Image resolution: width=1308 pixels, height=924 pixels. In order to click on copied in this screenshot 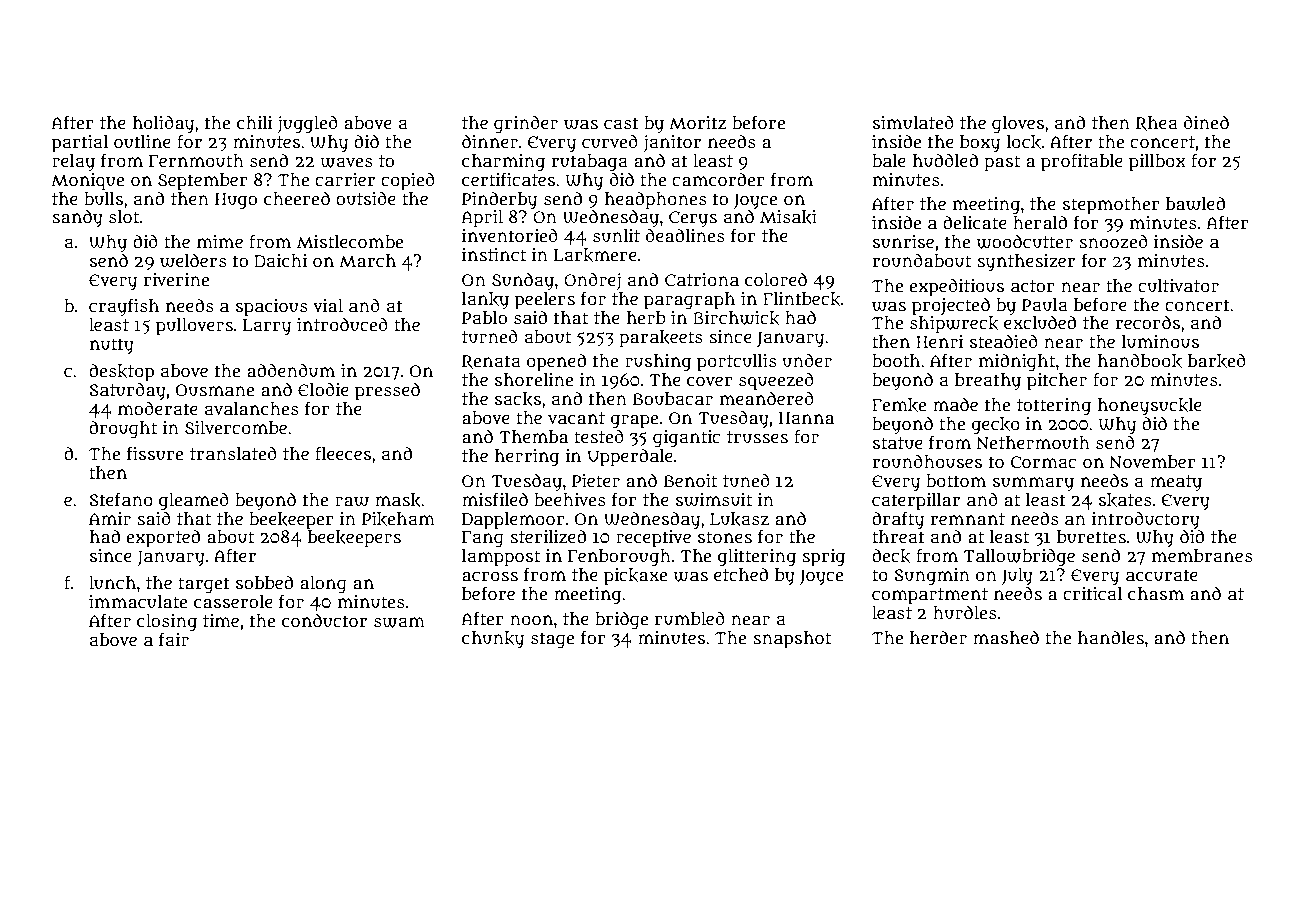, I will do `click(408, 181)`.
